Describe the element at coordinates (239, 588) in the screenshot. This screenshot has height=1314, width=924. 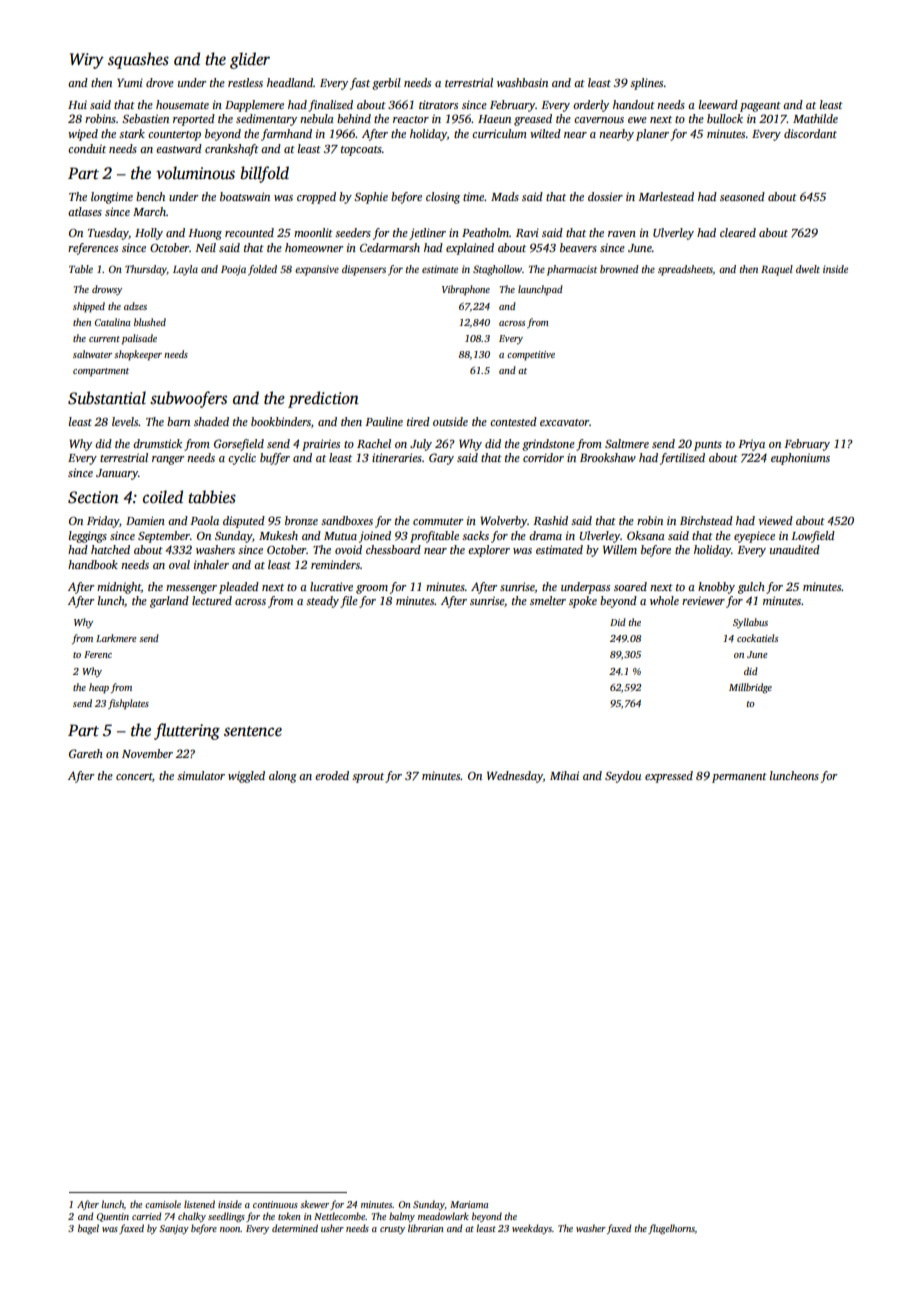
I see `pleaded` at that location.
